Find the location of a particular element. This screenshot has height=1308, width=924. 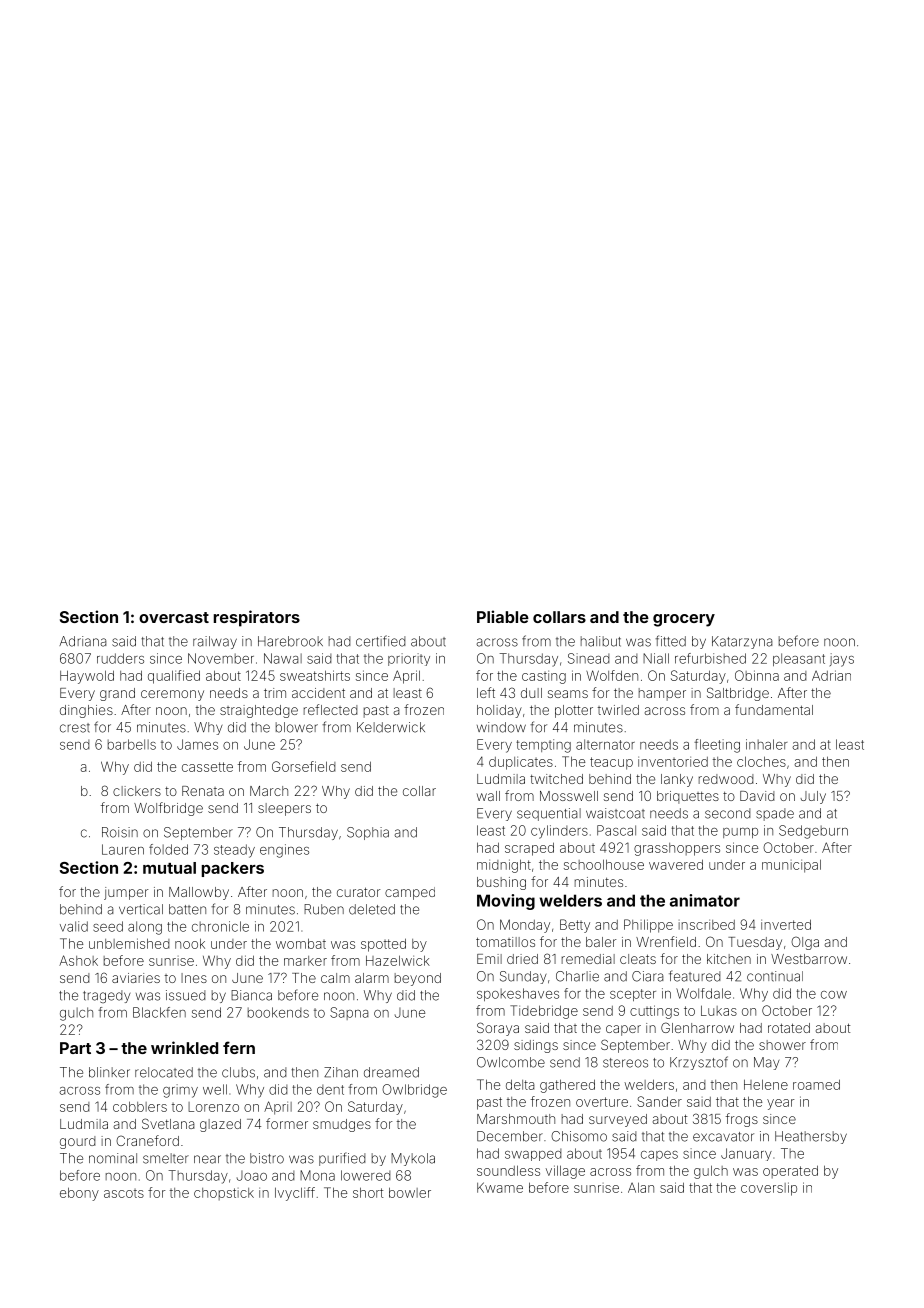

Marshmouth is located at coordinates (516, 1119).
